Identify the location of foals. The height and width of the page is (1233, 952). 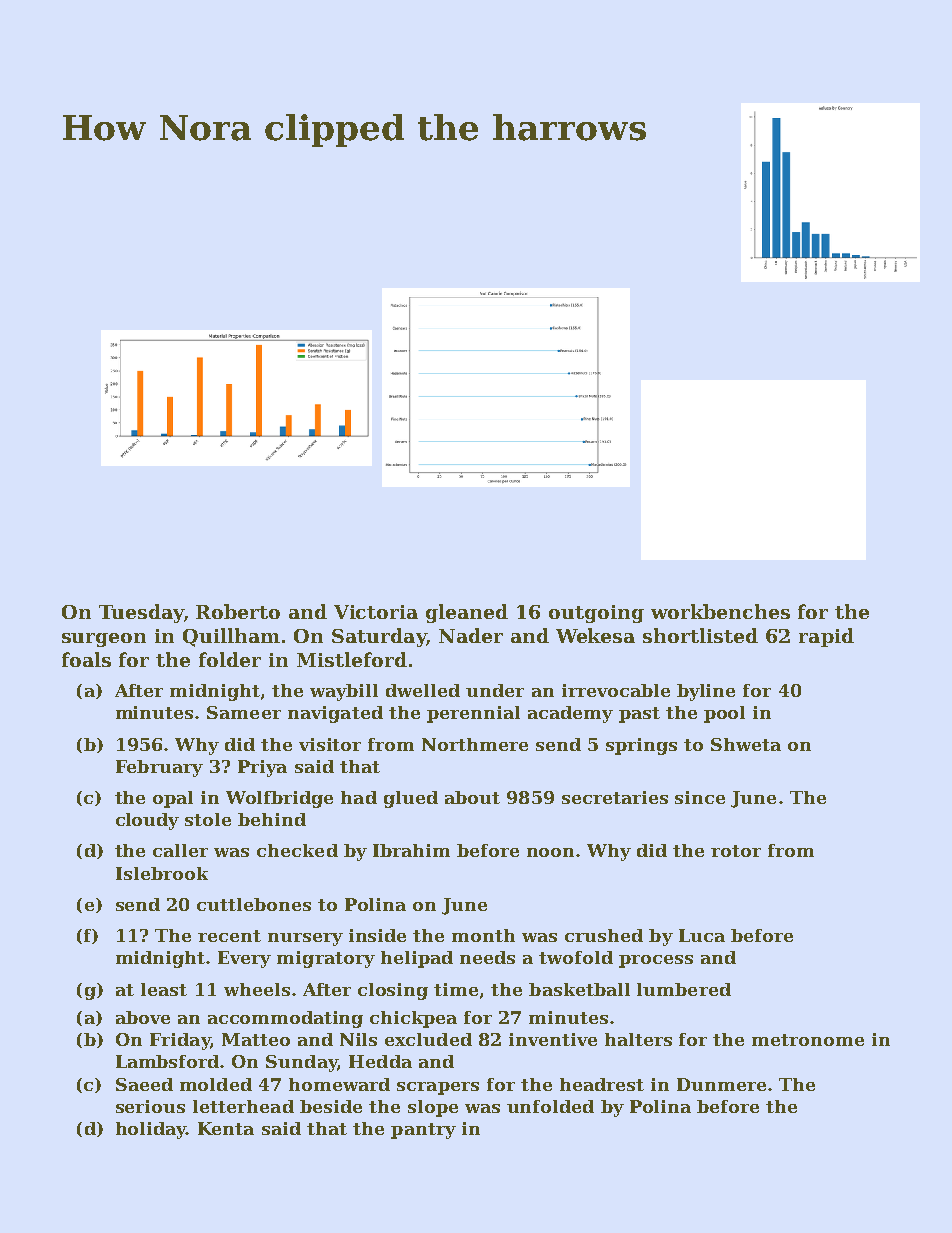
(86, 659).
